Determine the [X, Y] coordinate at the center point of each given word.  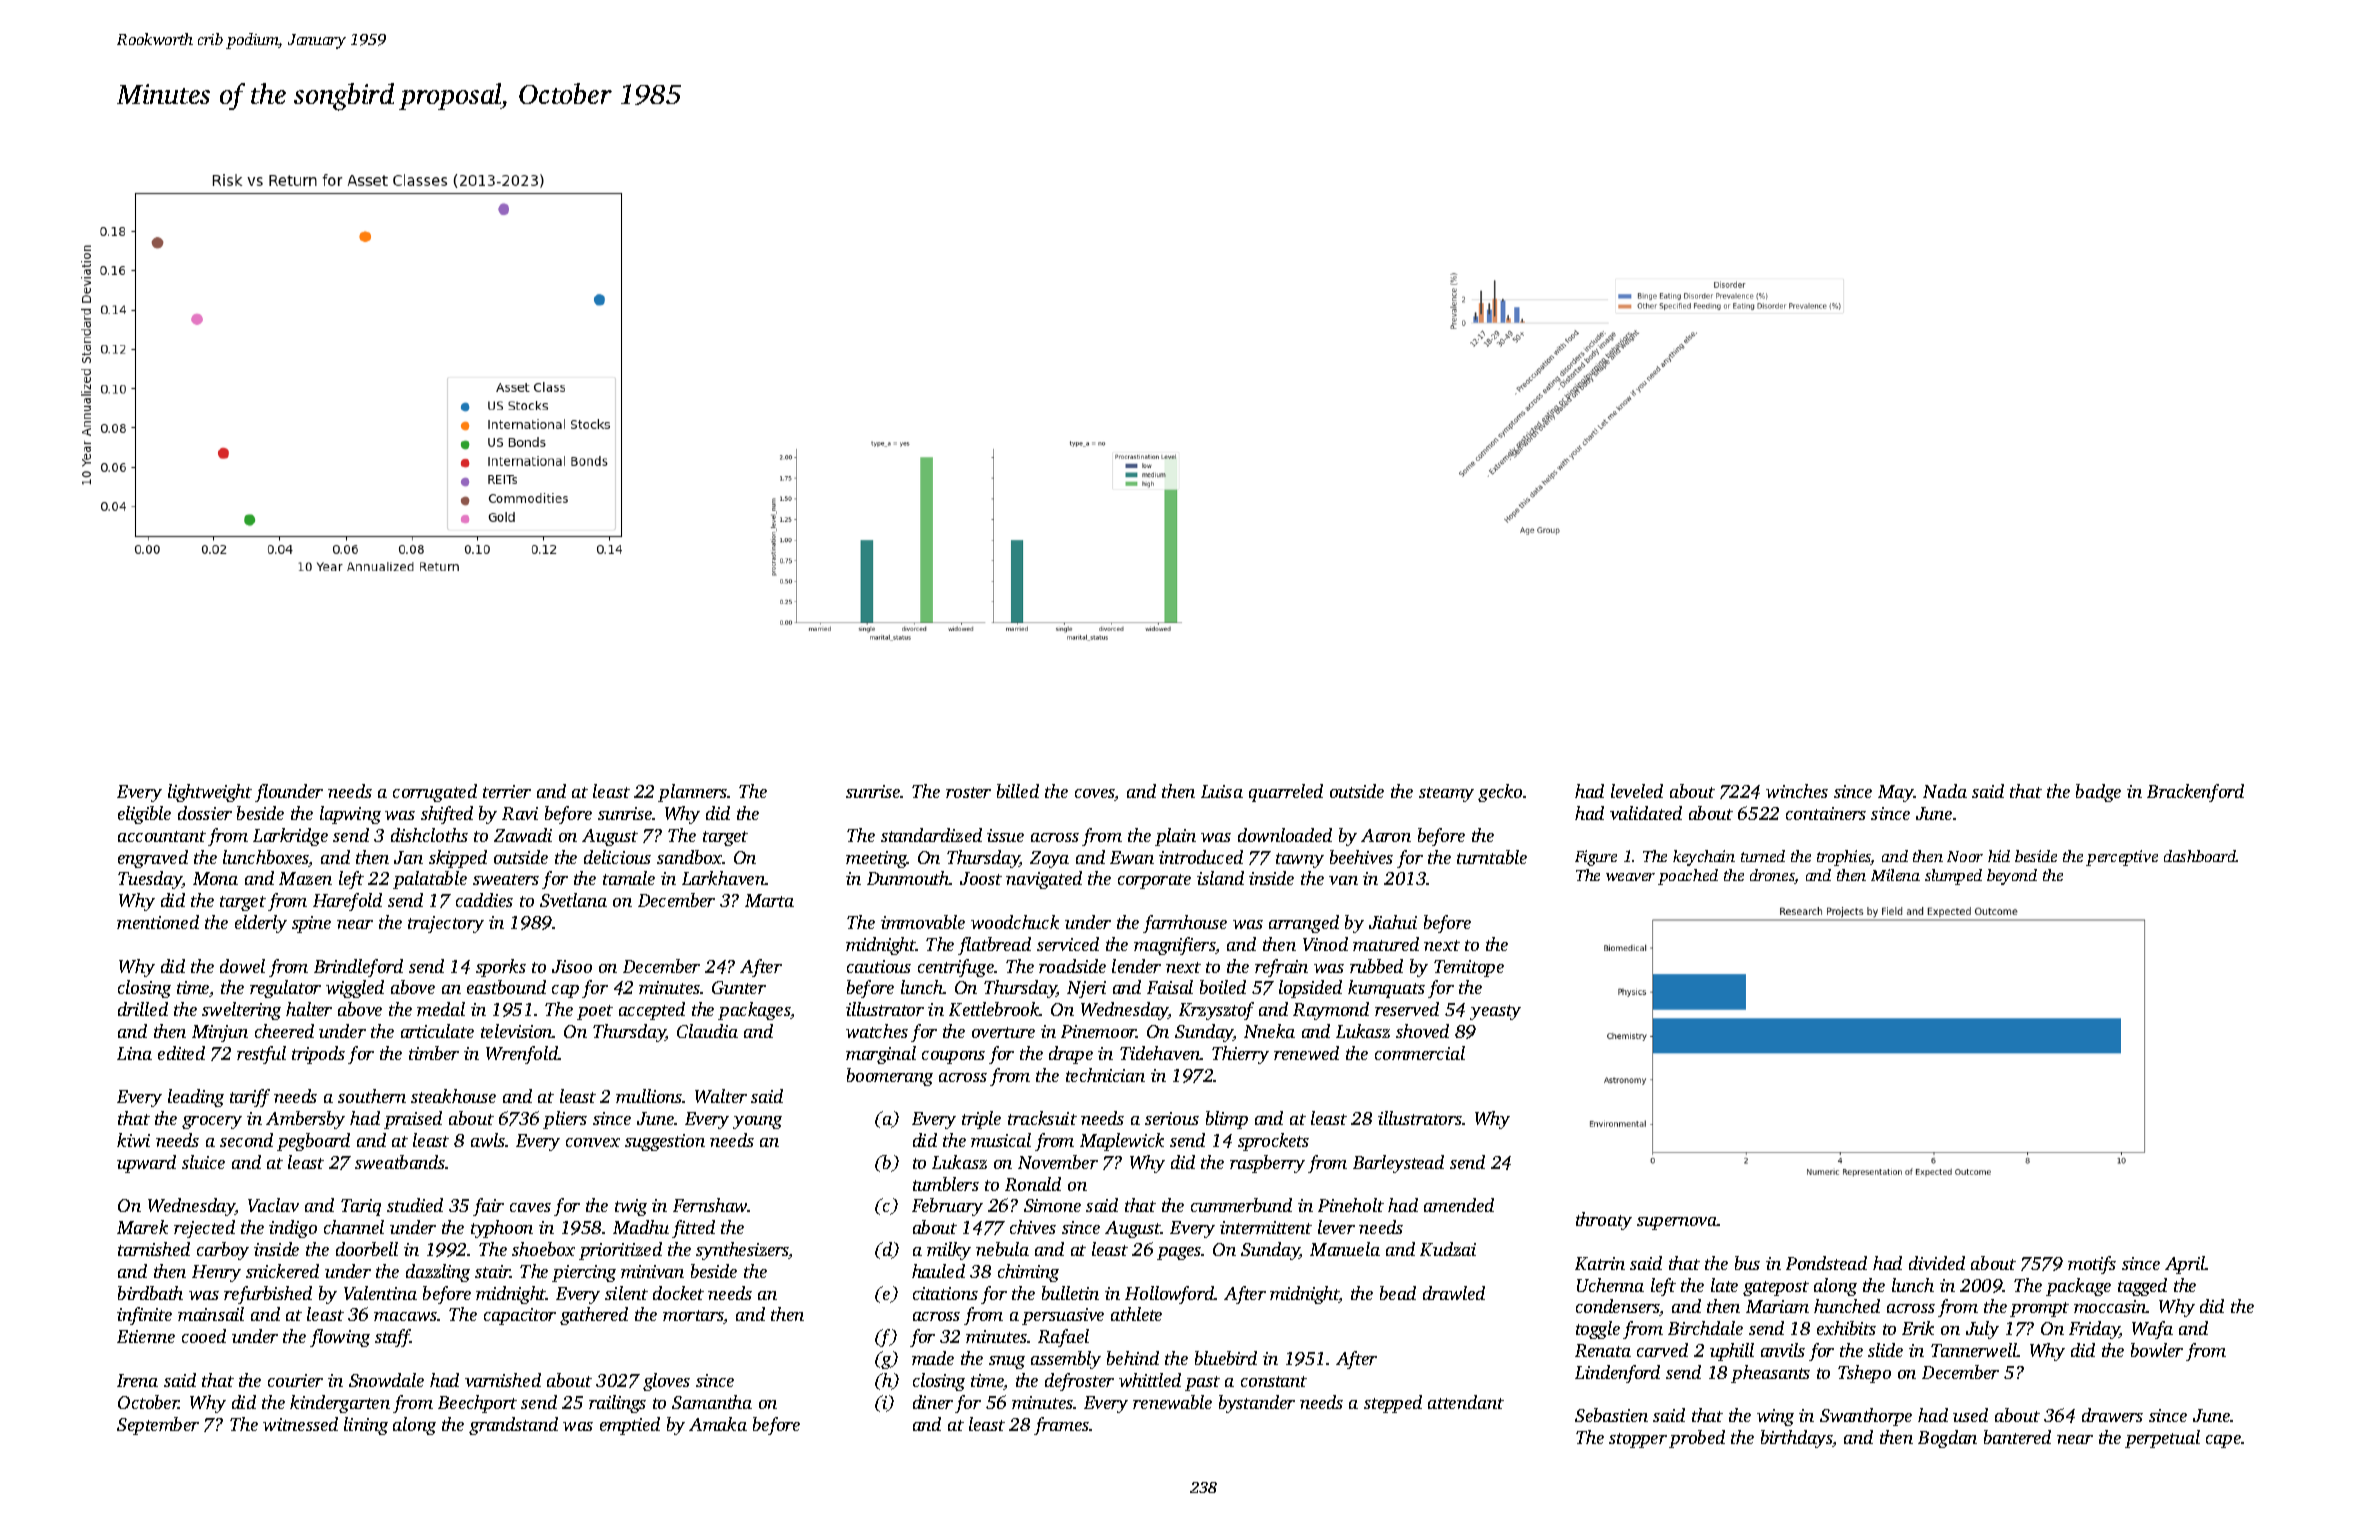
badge [2098, 793]
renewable [1172, 1402]
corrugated [435, 793]
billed [1018, 791]
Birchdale [1705, 1328]
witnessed [300, 1424]
